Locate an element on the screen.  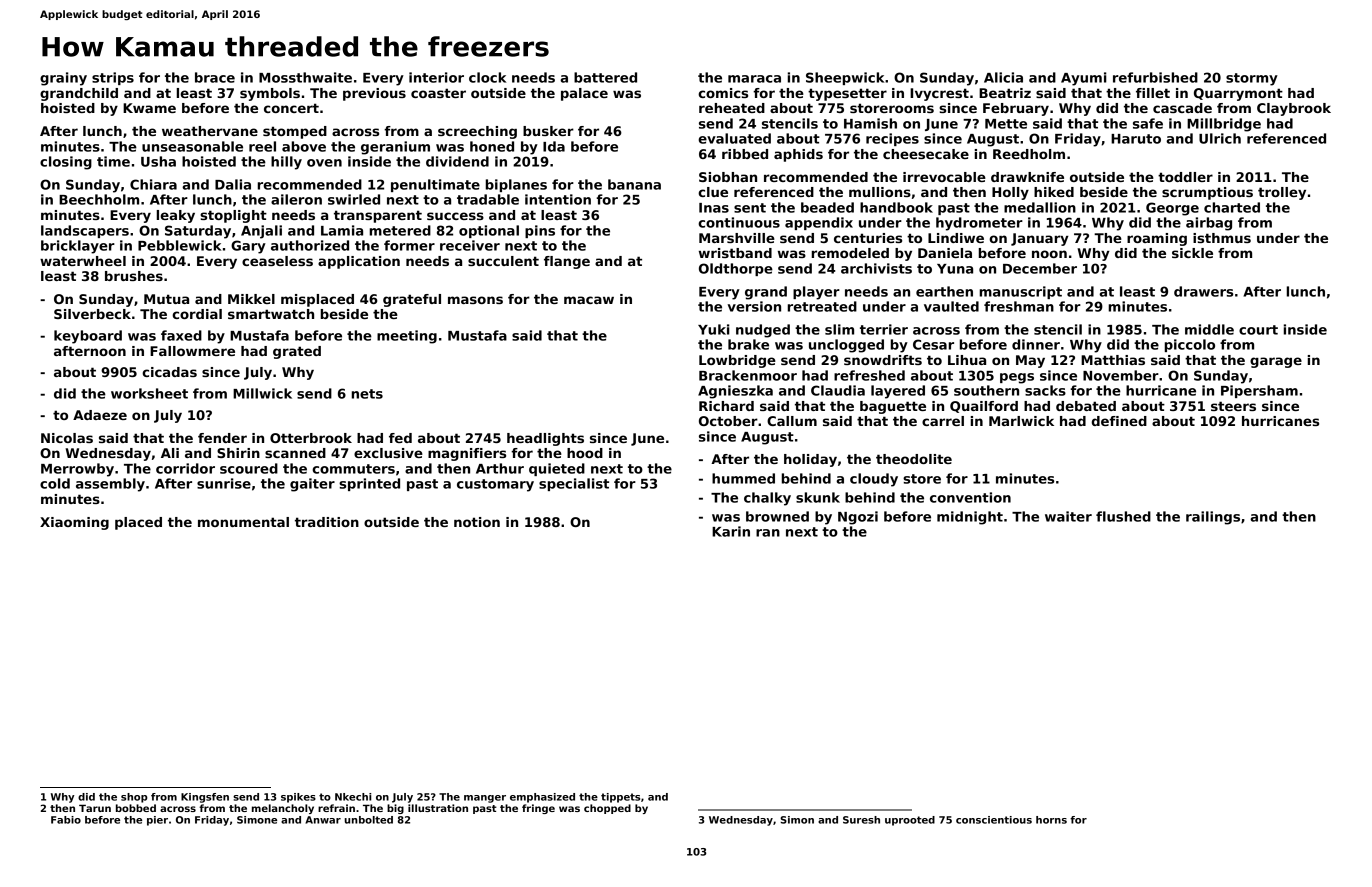
drawers is located at coordinates (1203, 291).
